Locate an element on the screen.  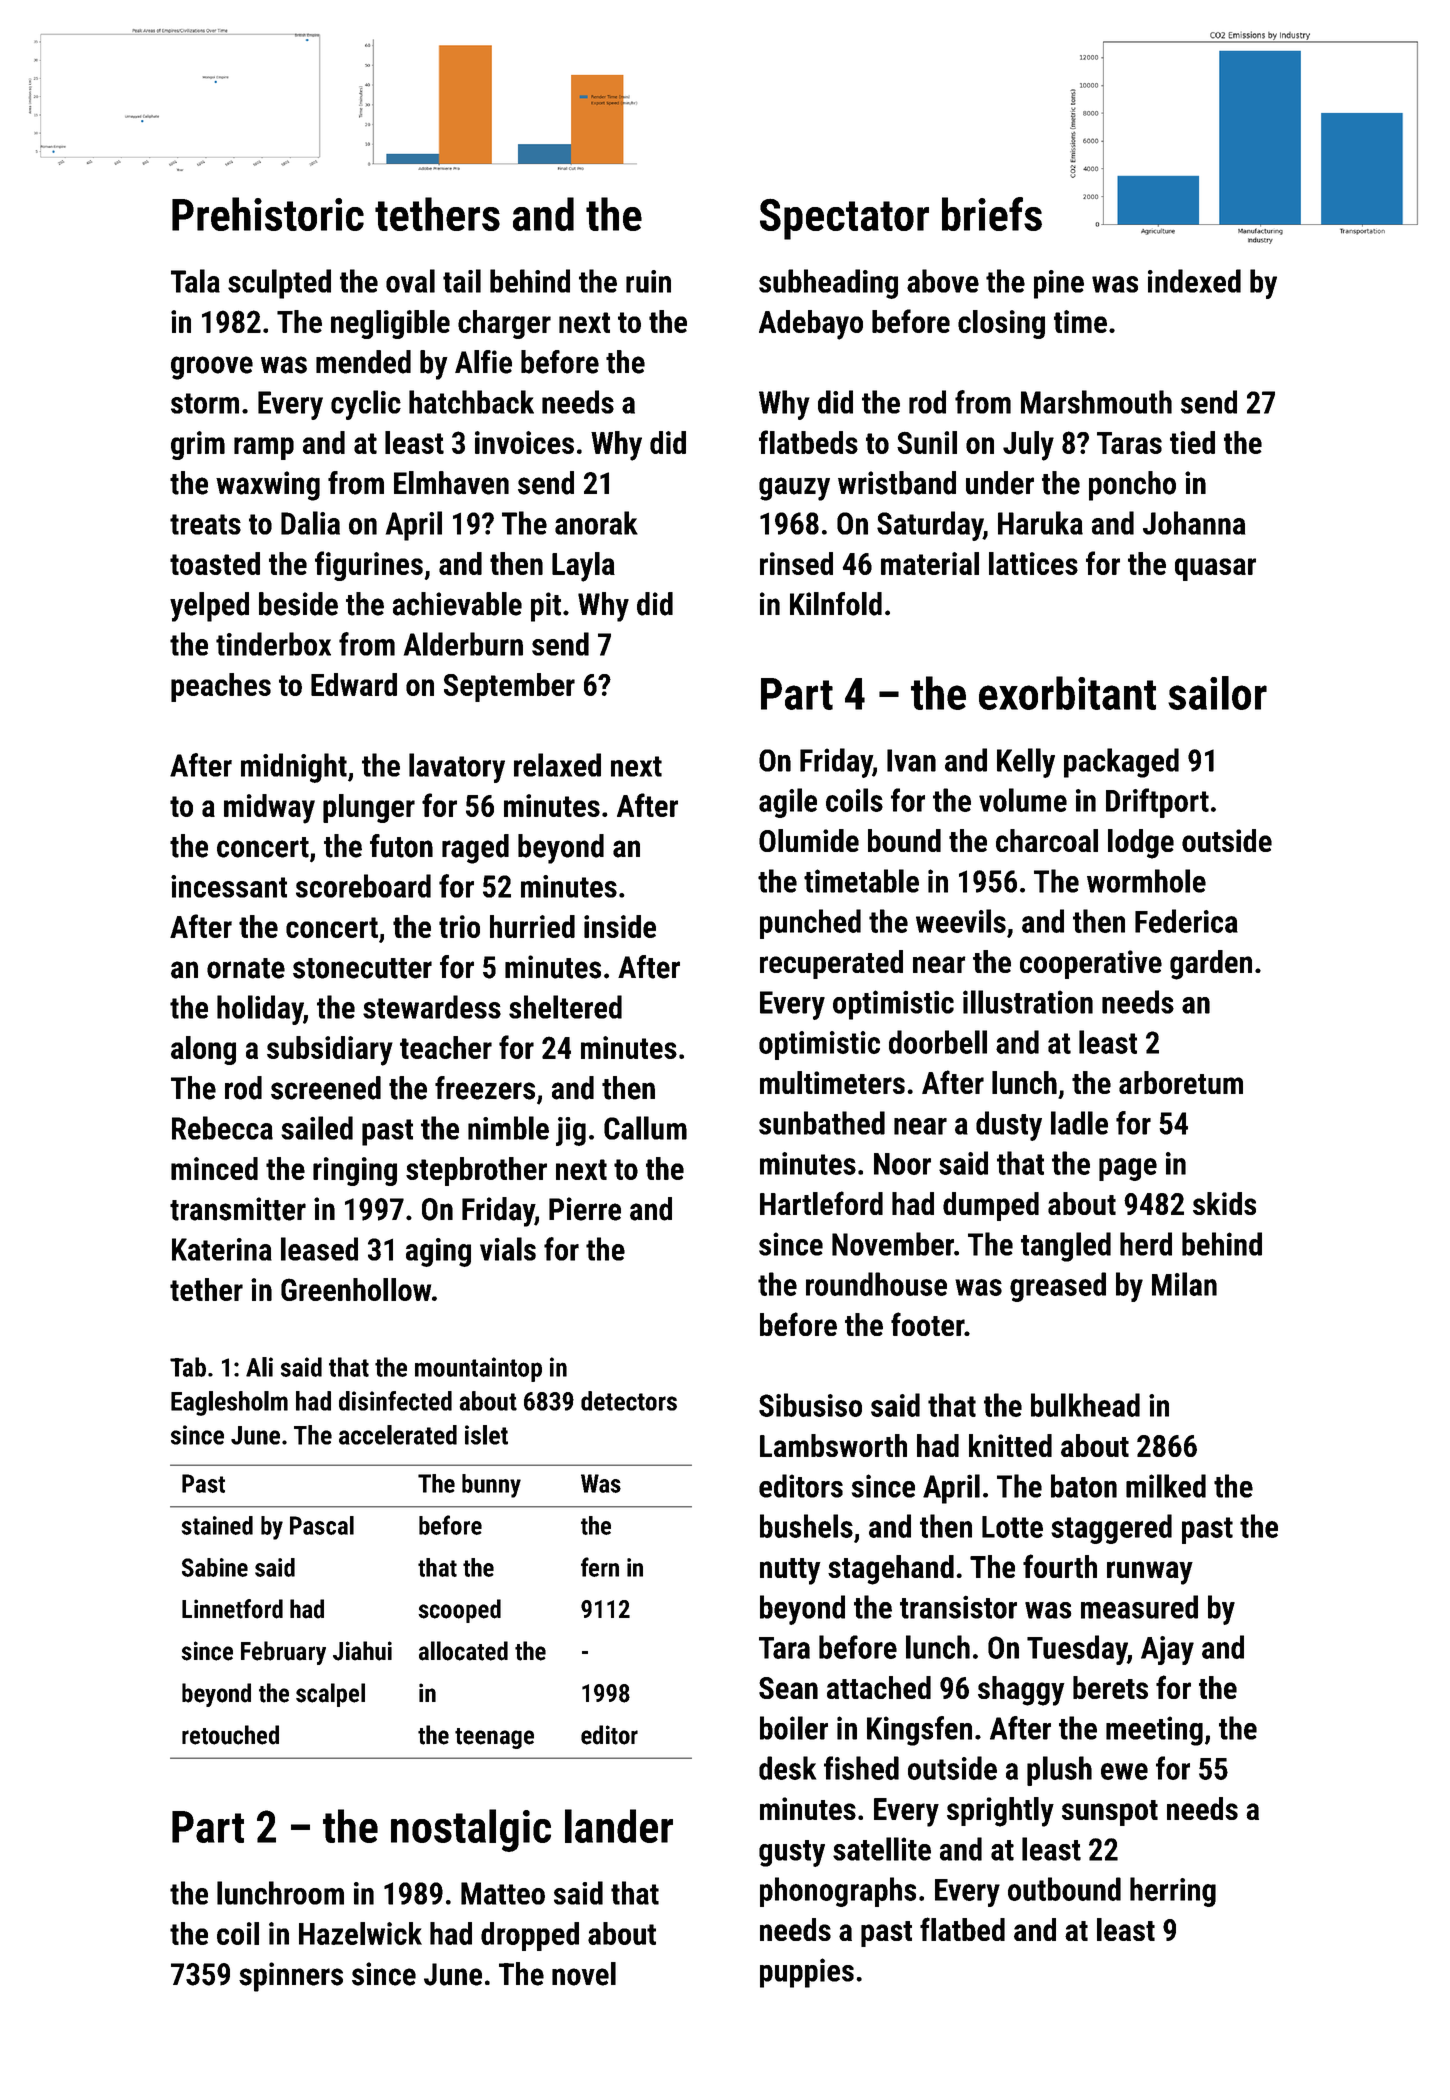
Hartleford is located at coordinates (821, 1203).
